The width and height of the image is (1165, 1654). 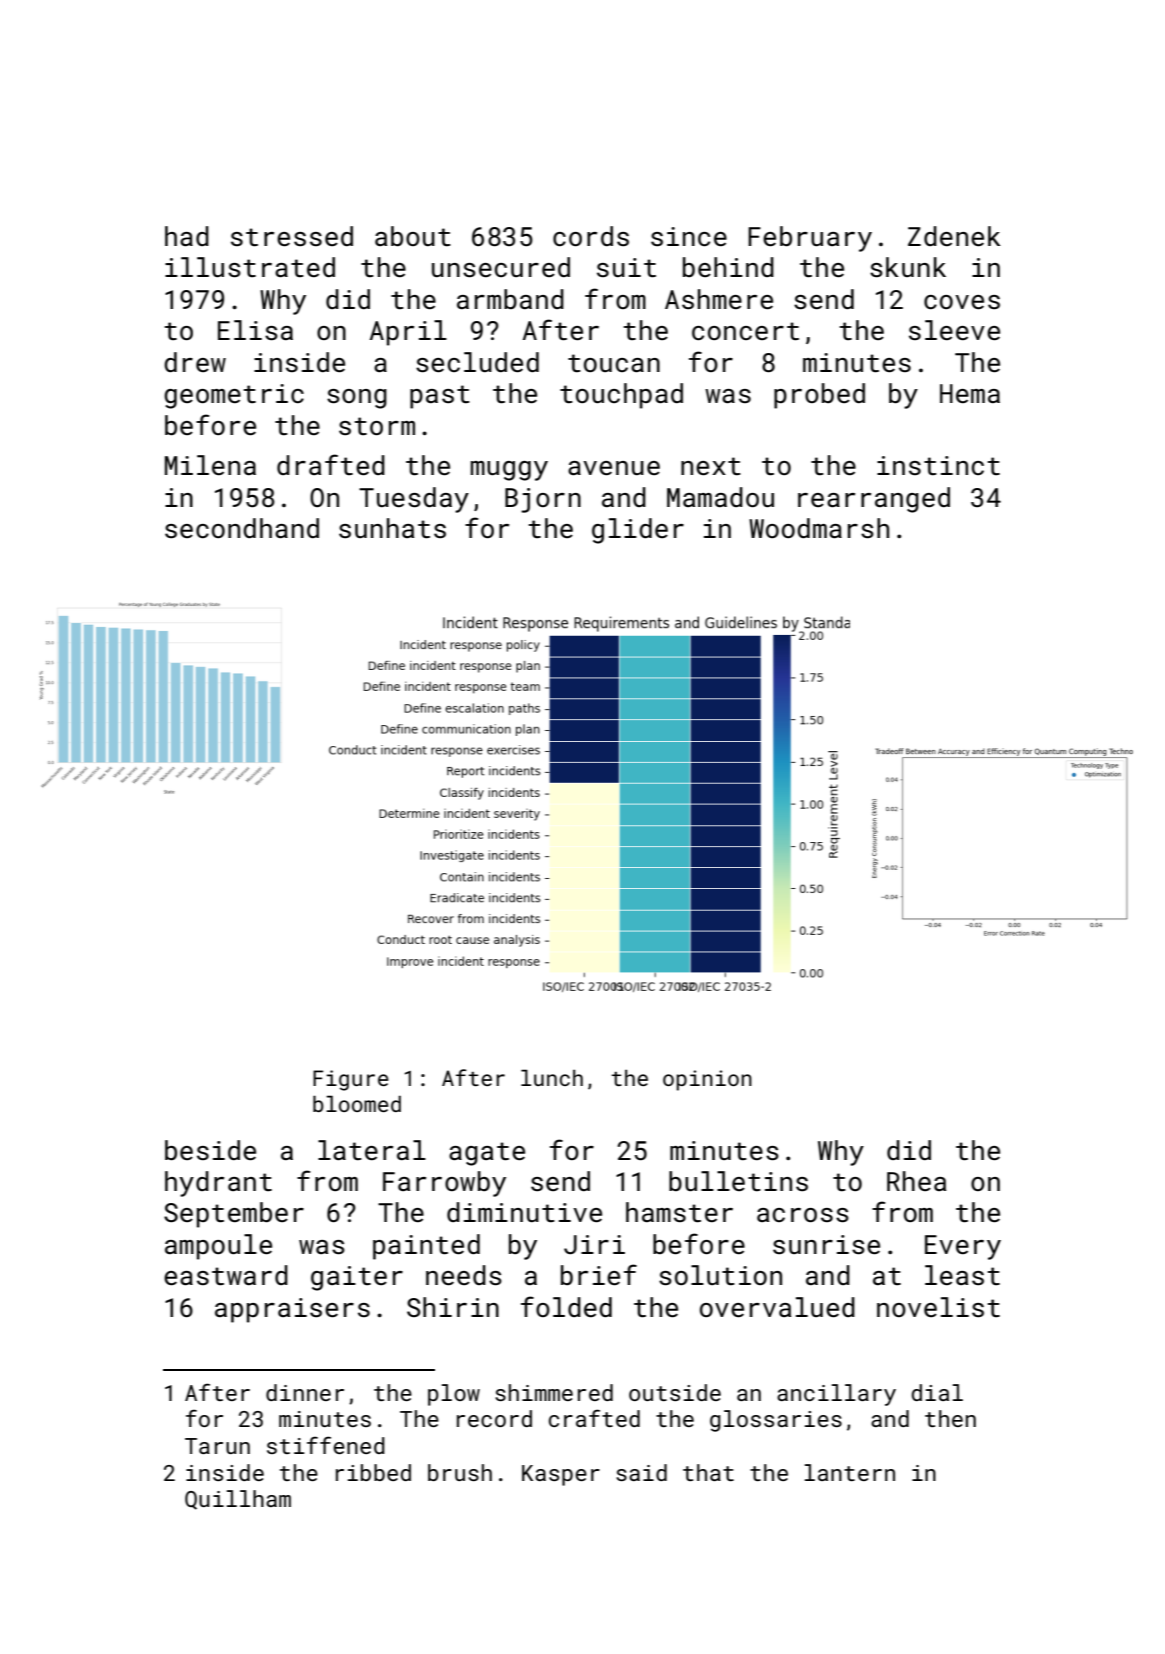 I want to click on next, so click(x=711, y=466).
